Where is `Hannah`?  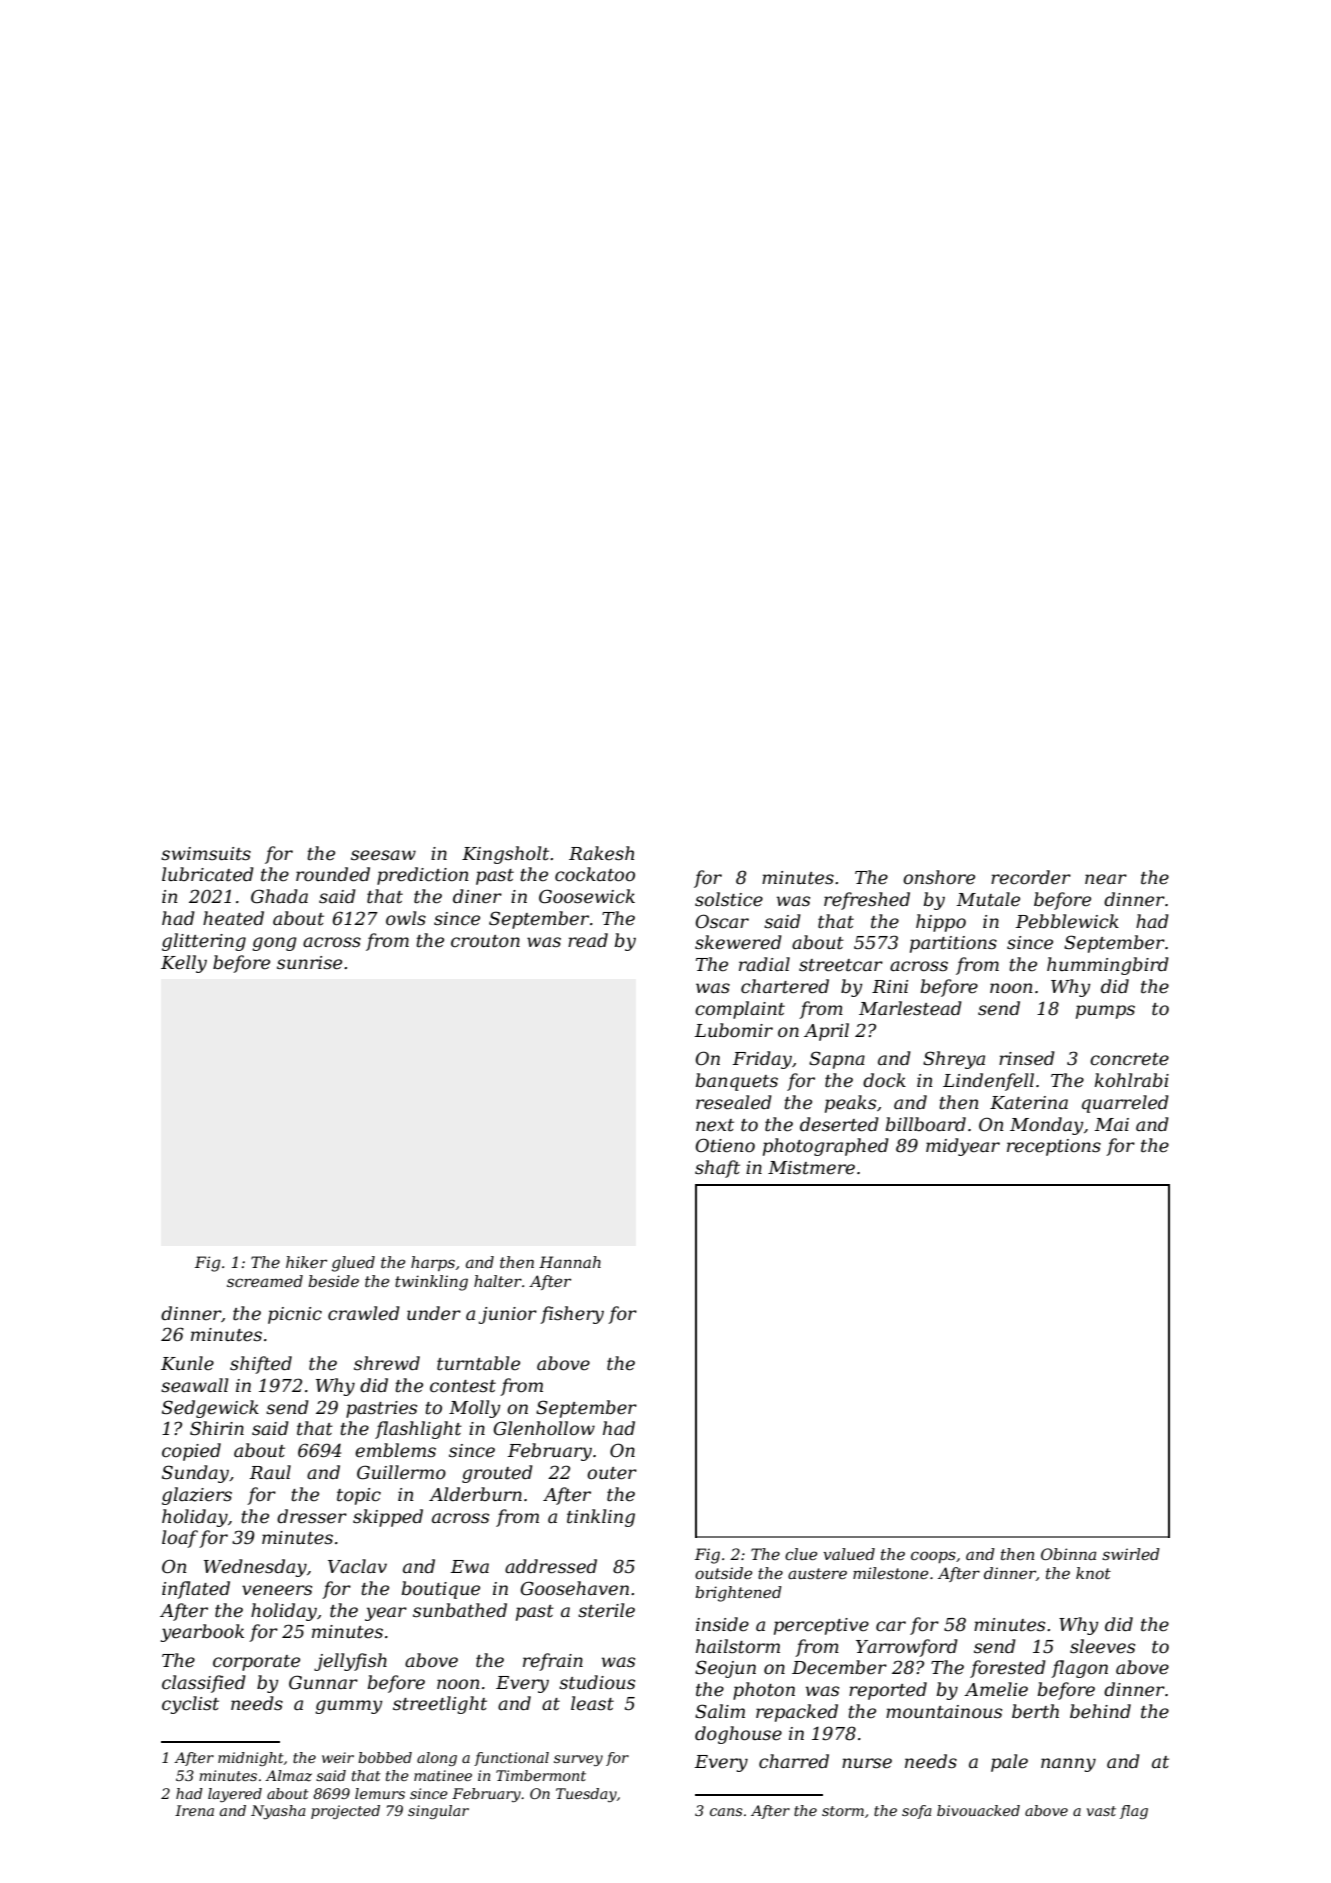 Hannah is located at coordinates (570, 1262).
